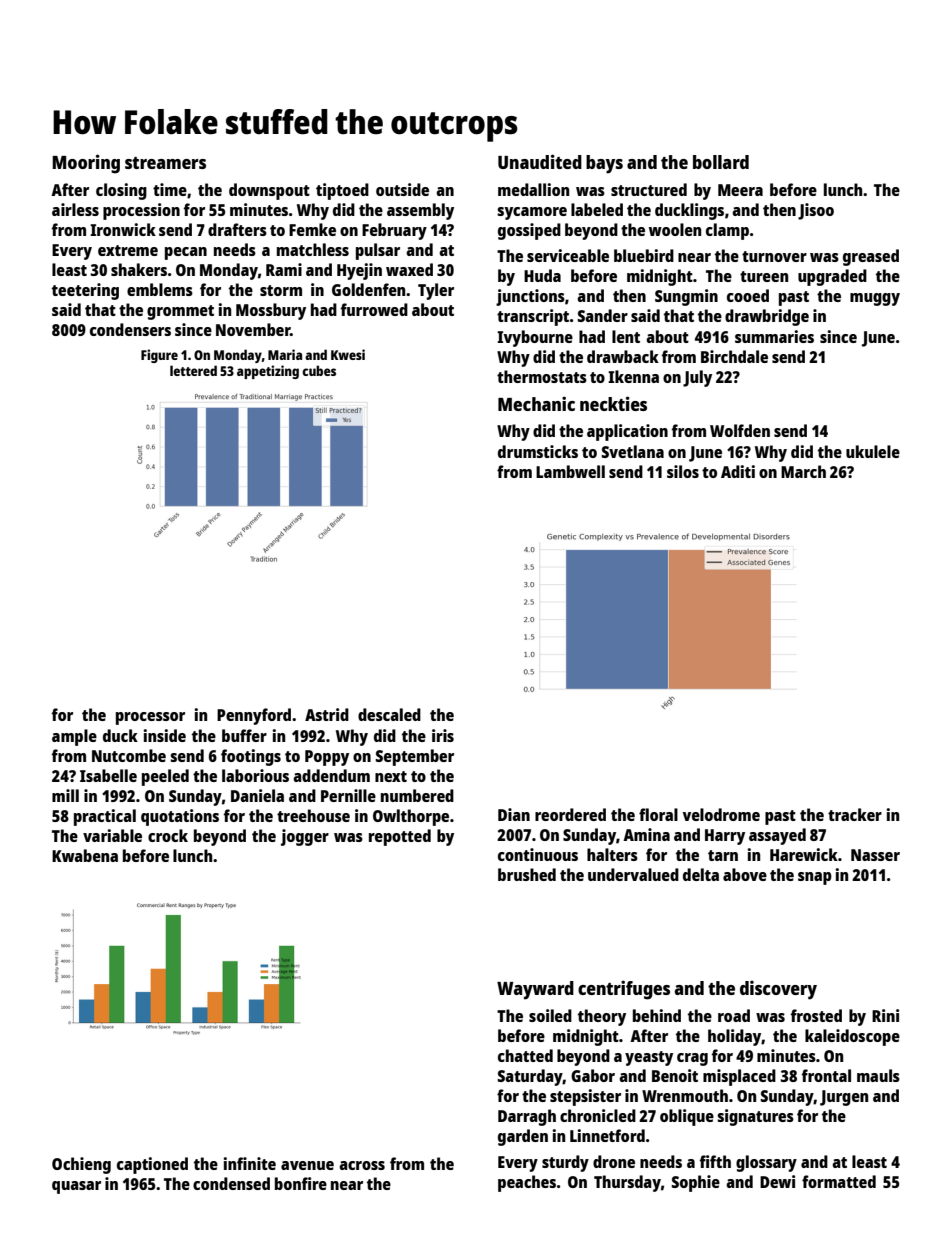 The image size is (952, 1233). Describe the element at coordinates (75, 209) in the image. I see `airless` at that location.
